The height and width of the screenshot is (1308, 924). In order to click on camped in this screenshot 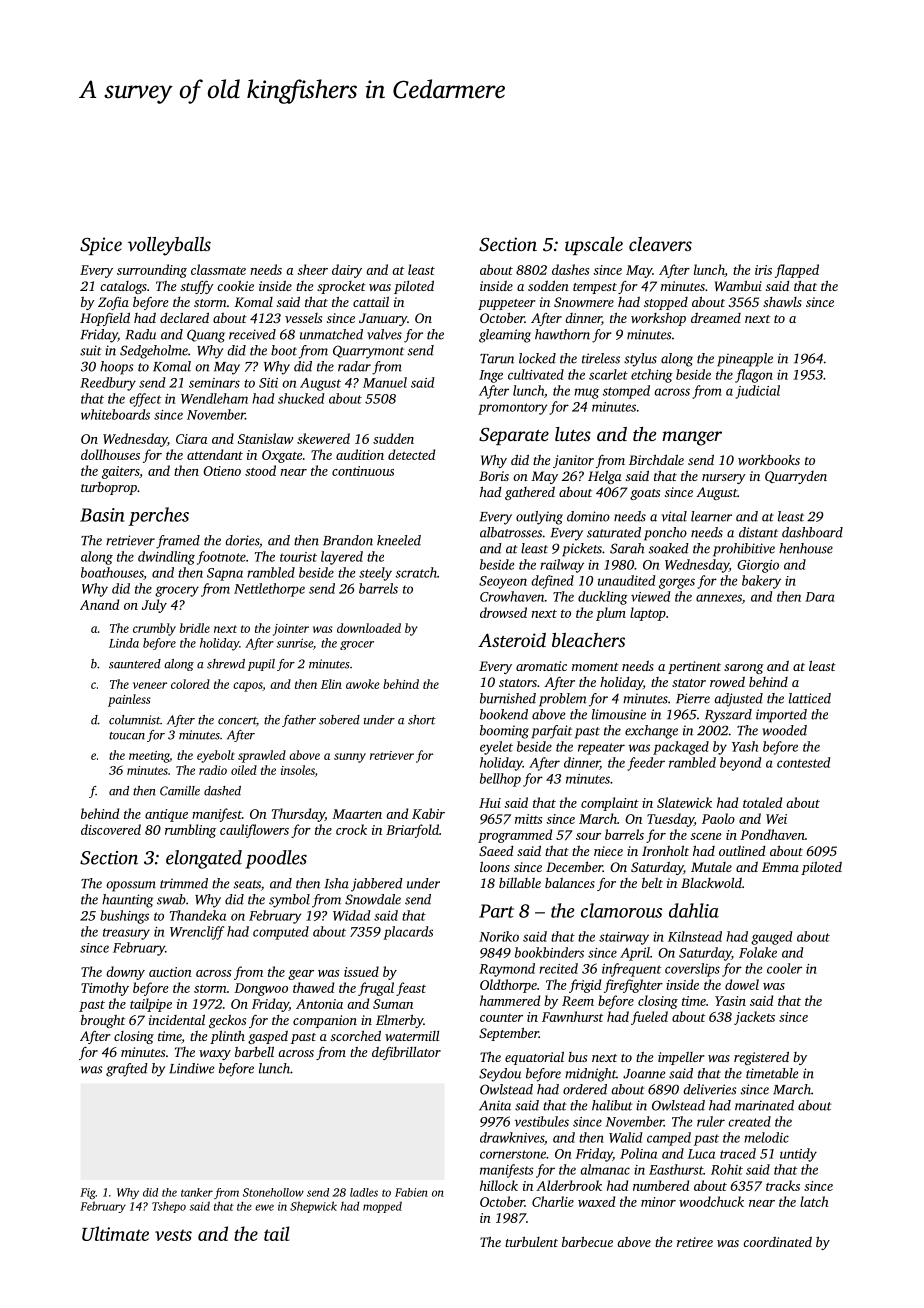, I will do `click(669, 1139)`.
